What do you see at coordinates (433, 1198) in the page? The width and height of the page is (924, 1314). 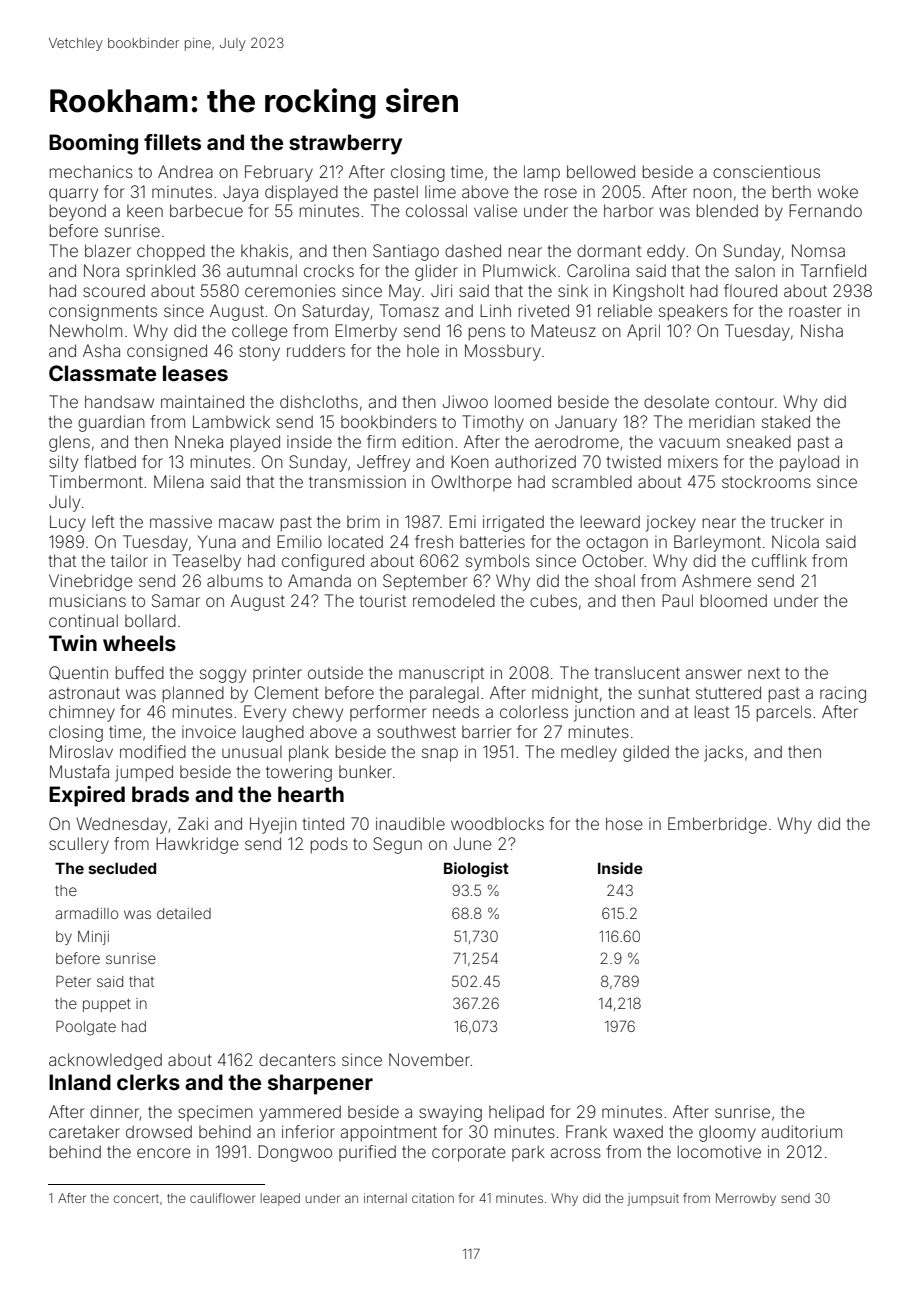 I see `citation` at bounding box center [433, 1198].
